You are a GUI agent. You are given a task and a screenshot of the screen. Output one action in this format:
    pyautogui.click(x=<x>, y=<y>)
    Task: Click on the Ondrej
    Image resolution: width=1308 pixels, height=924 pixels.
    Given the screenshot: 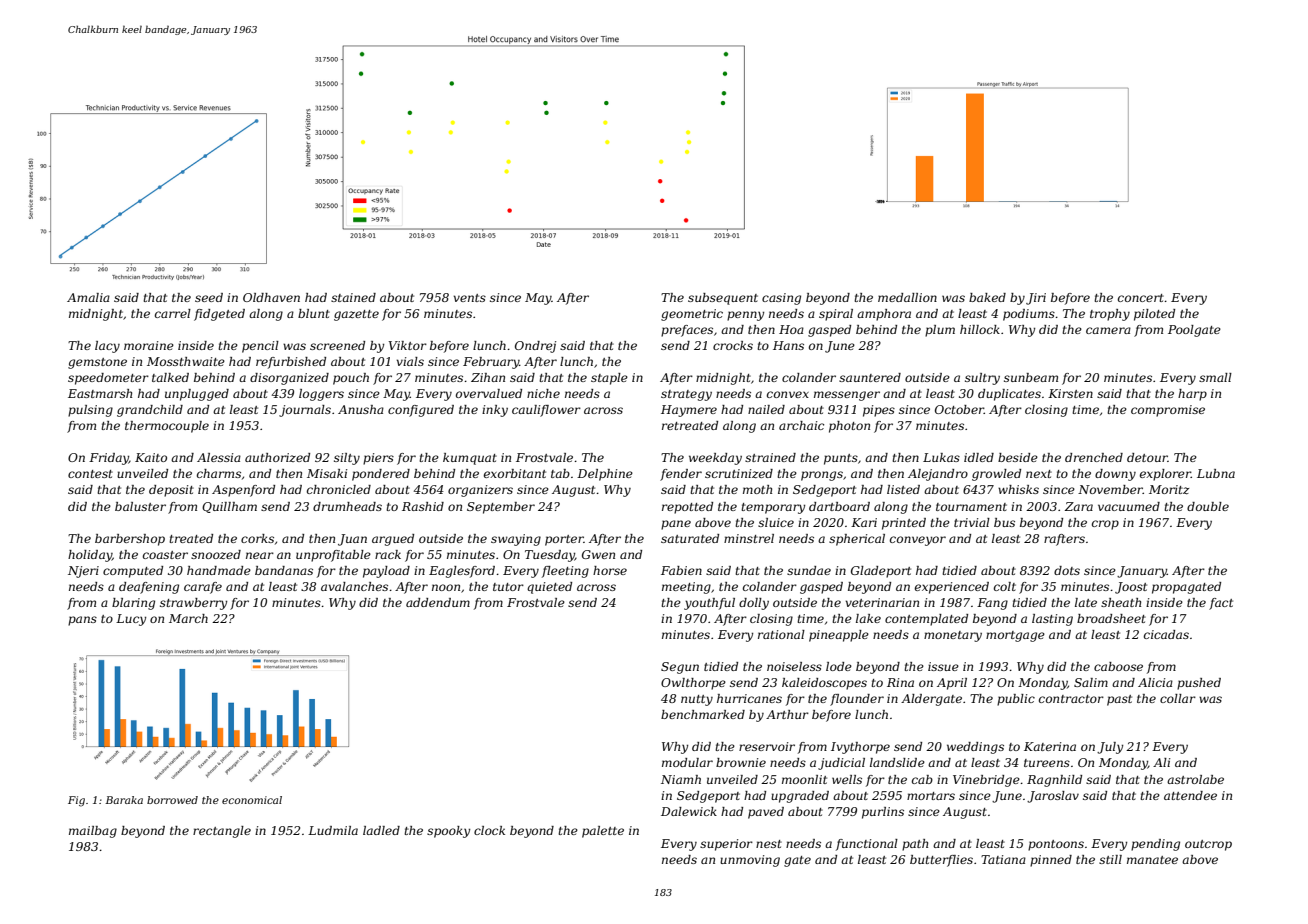 What is the action you would take?
    pyautogui.click(x=535, y=347)
